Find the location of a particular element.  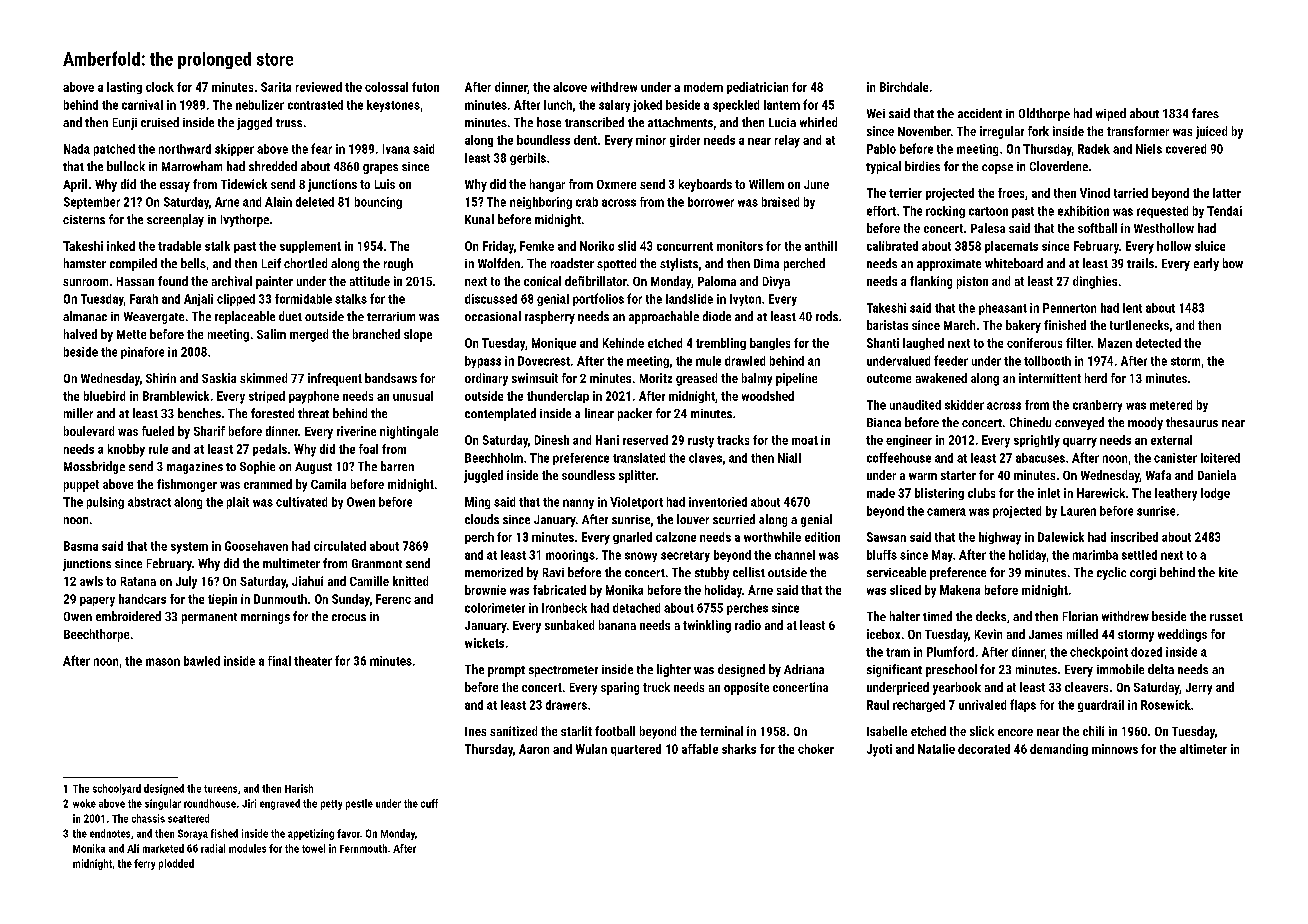

plodded is located at coordinates (176, 864).
